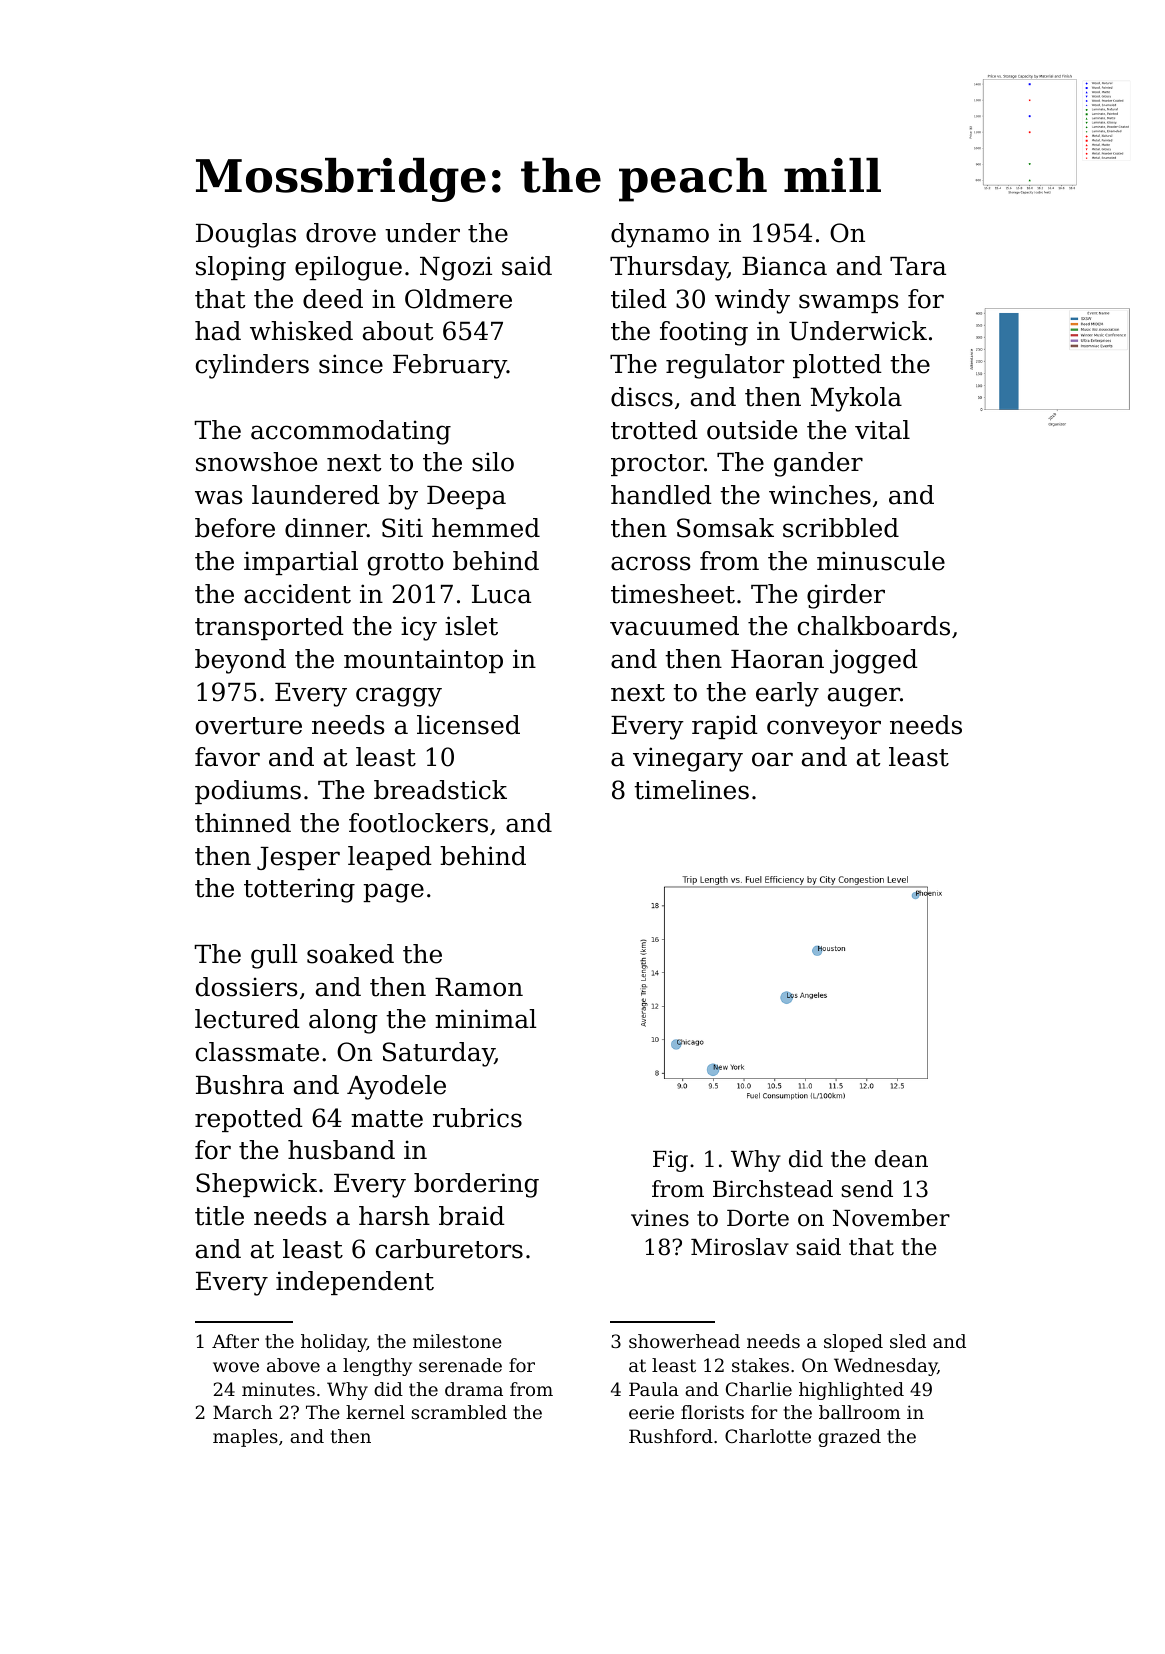 This document has width=1165, height=1654. Describe the element at coordinates (671, 1436) in the document. I see `Rushford` at that location.
